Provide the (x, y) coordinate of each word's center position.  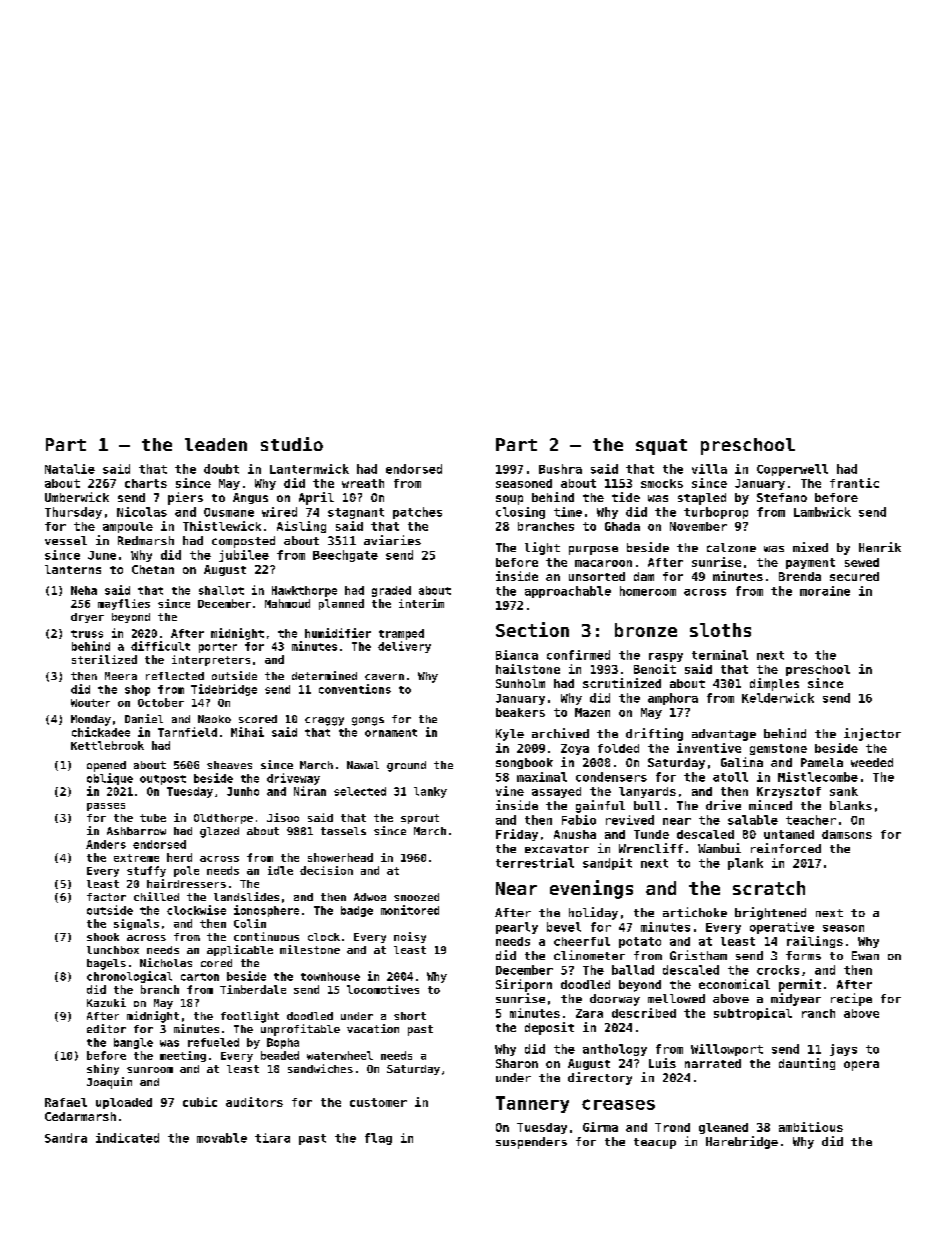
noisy (410, 937)
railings (815, 942)
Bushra (560, 469)
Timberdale (253, 989)
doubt (221, 469)
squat (661, 447)
